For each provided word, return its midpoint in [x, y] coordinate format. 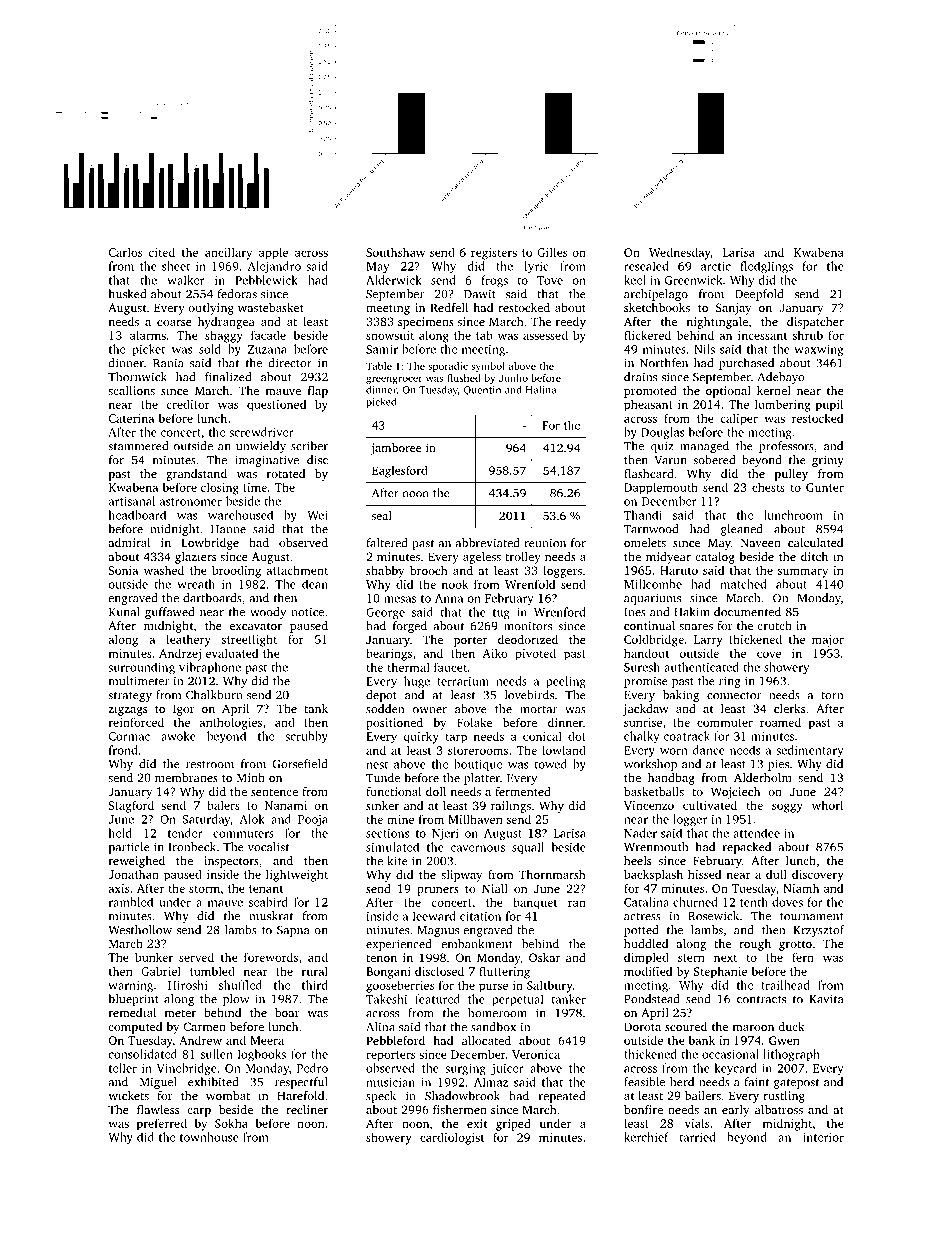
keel [635, 280]
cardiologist [452, 1138]
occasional [730, 1054]
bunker [154, 957]
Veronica [536, 1054]
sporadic [448, 367]
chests [768, 487]
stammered [138, 446]
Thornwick [137, 377]
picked [381, 402]
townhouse [209, 1137]
